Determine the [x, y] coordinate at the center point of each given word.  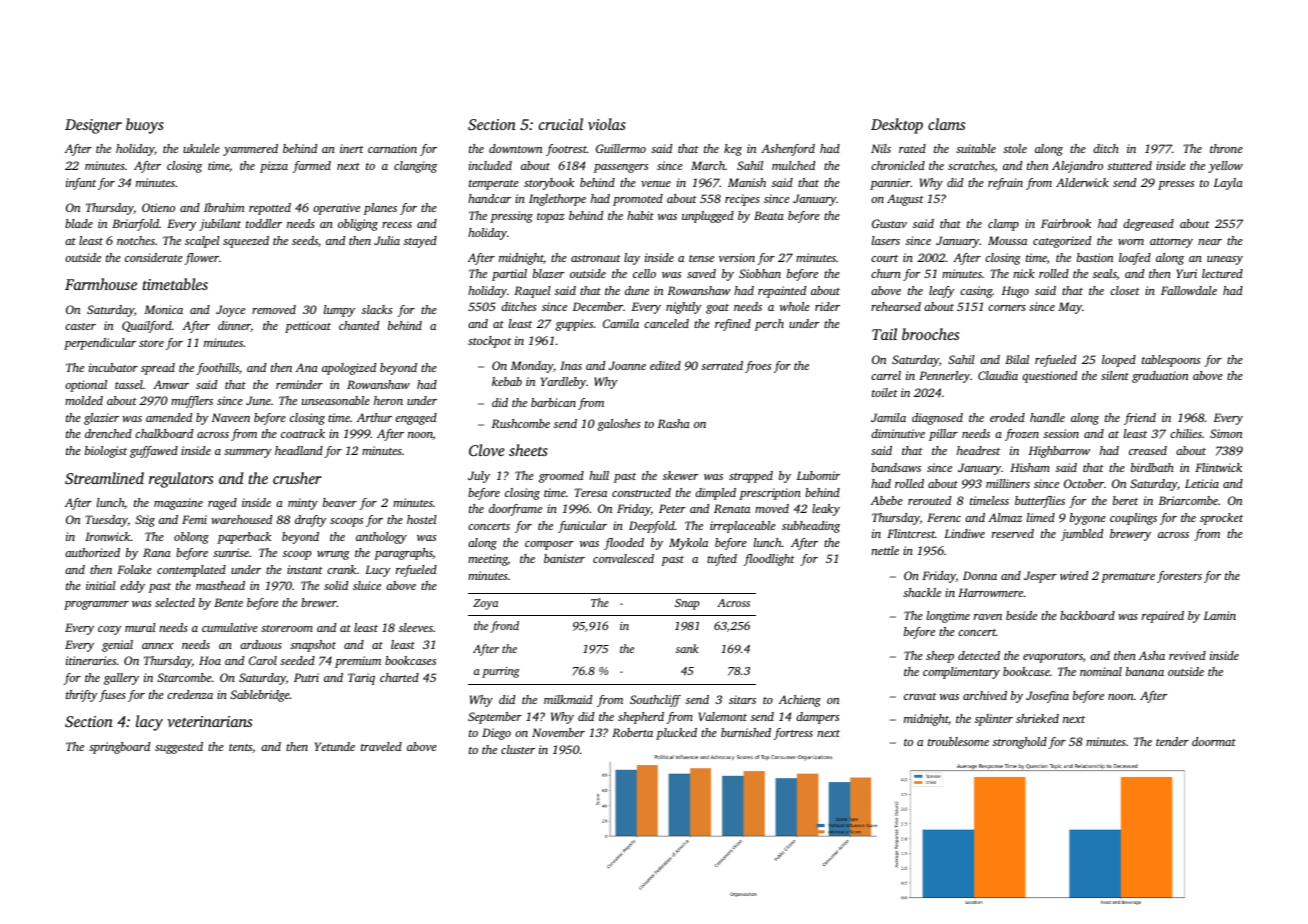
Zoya [485, 604]
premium [358, 662]
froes [758, 367]
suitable [976, 148]
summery [248, 453]
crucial [561, 124]
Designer [93, 126]
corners [1007, 308]
